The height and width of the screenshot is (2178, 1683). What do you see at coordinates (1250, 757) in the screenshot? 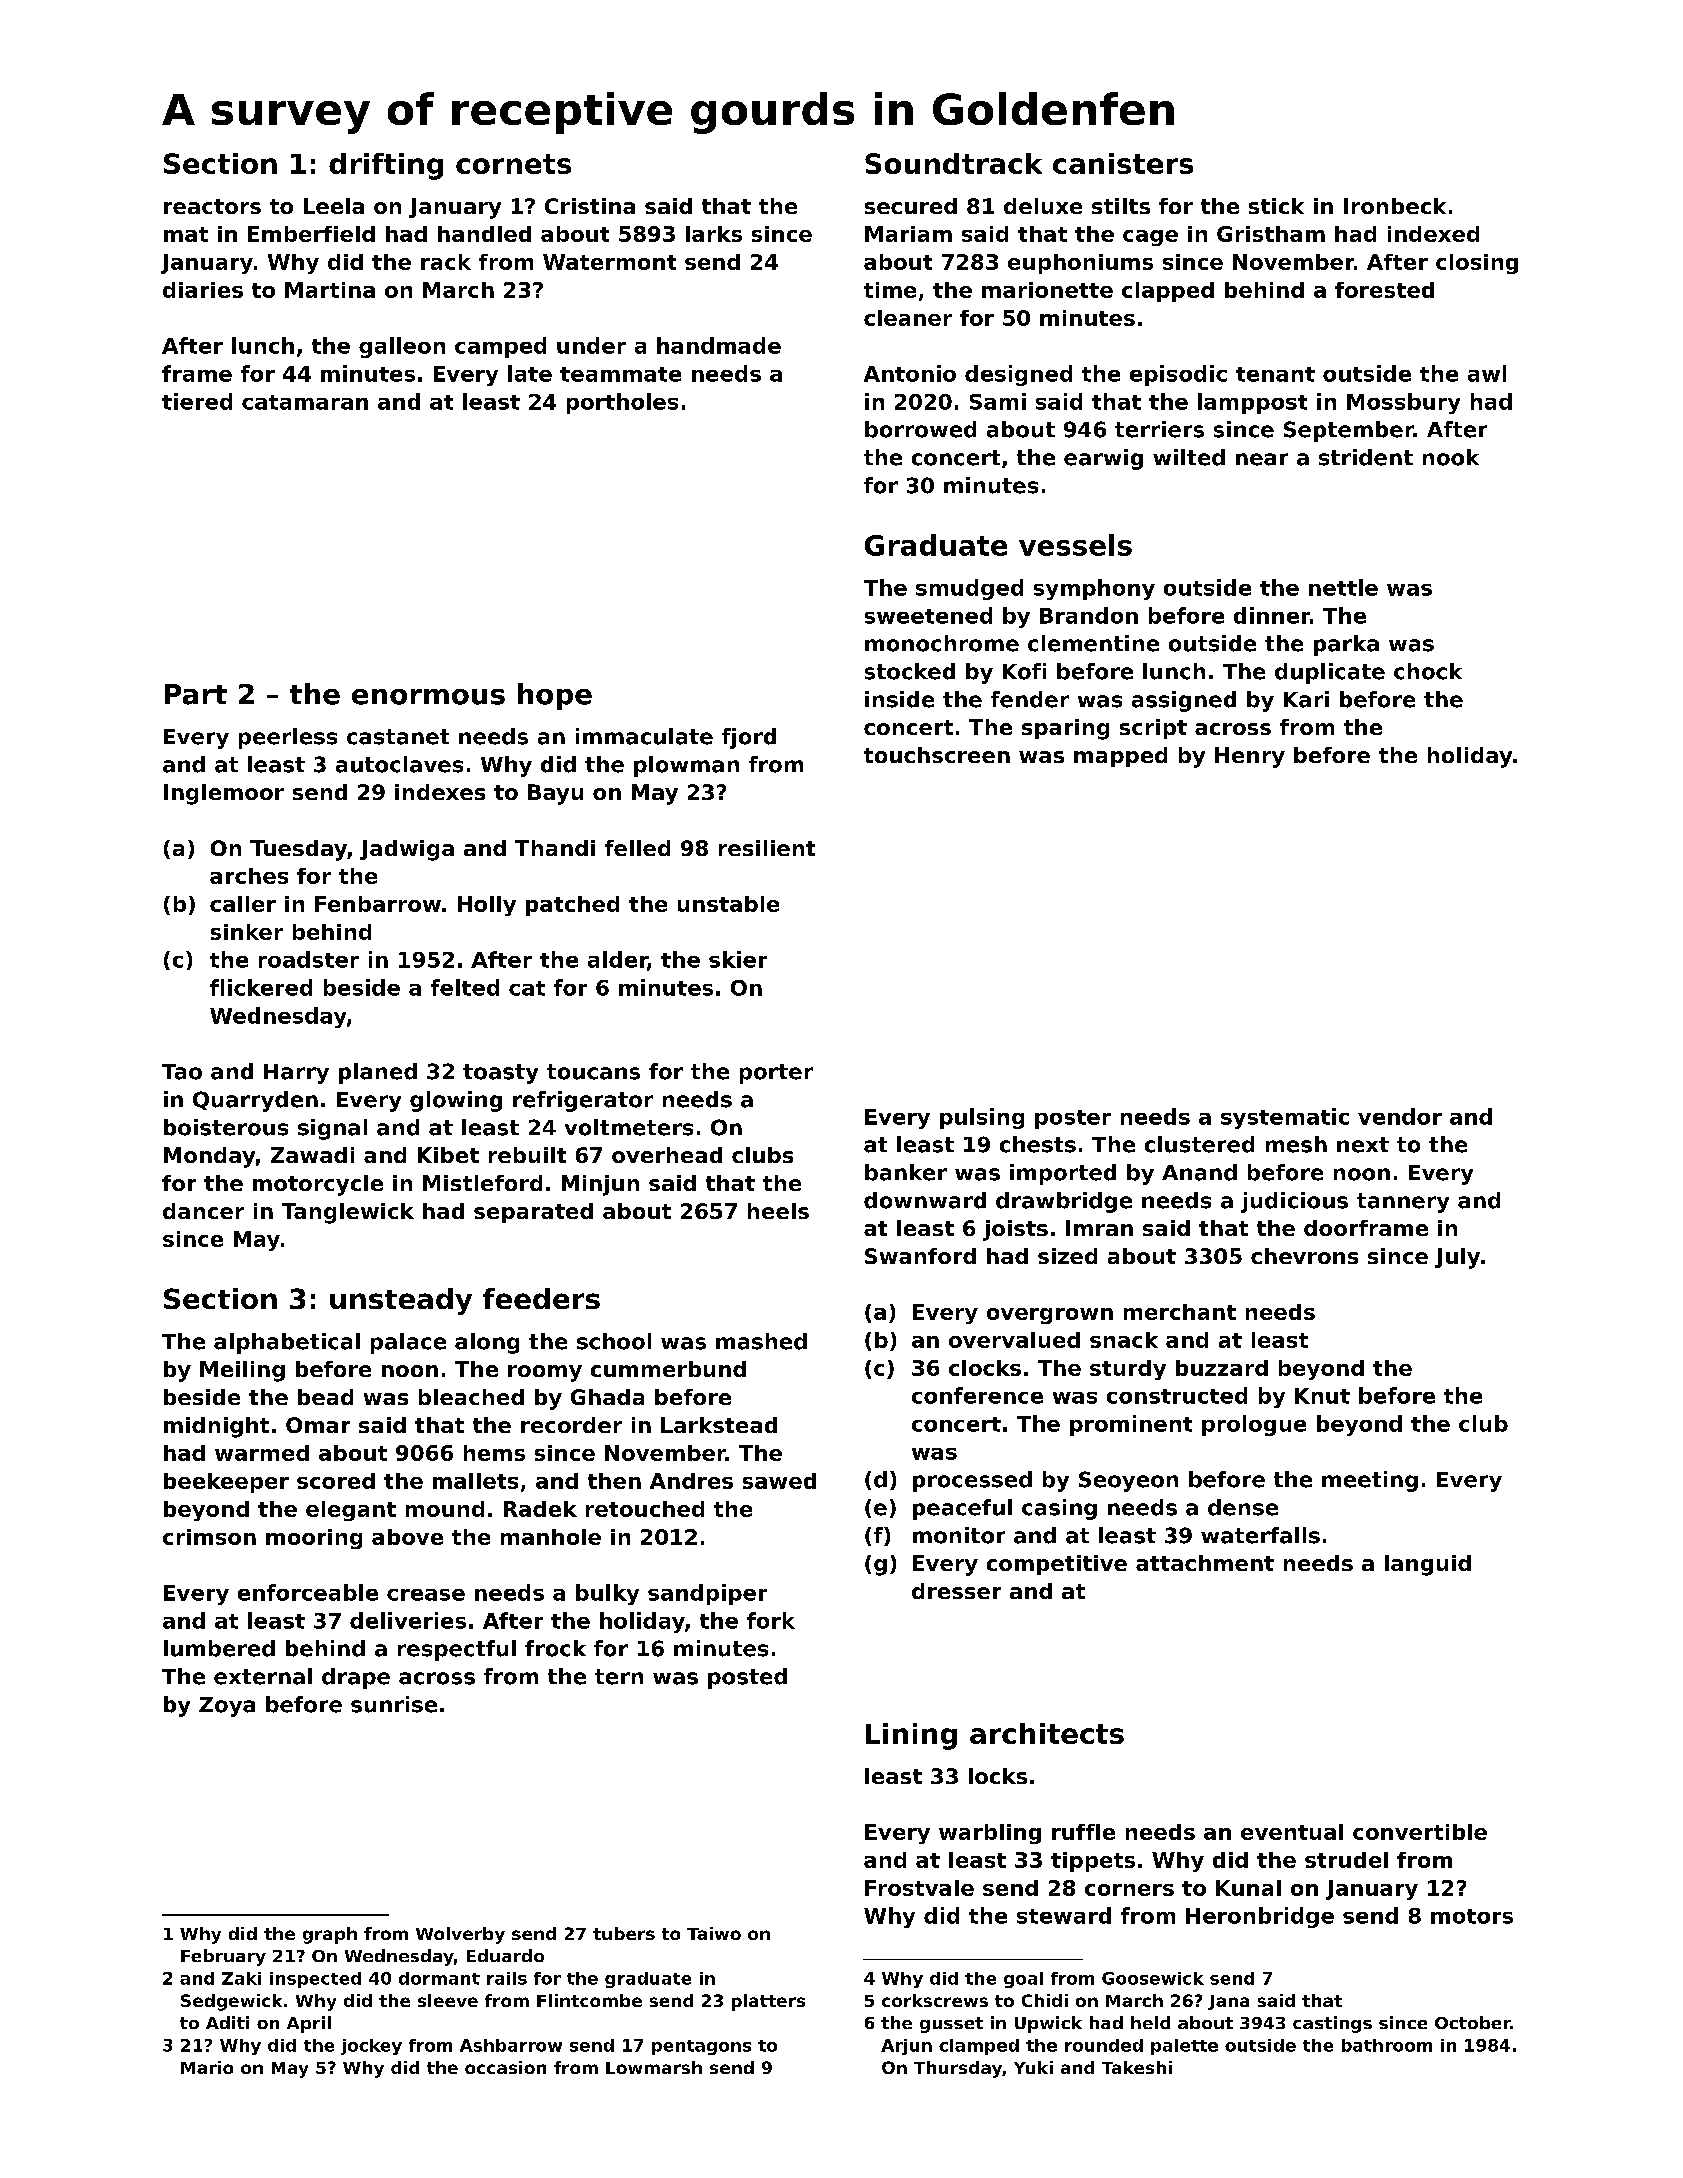
I see `Henry` at bounding box center [1250, 757].
